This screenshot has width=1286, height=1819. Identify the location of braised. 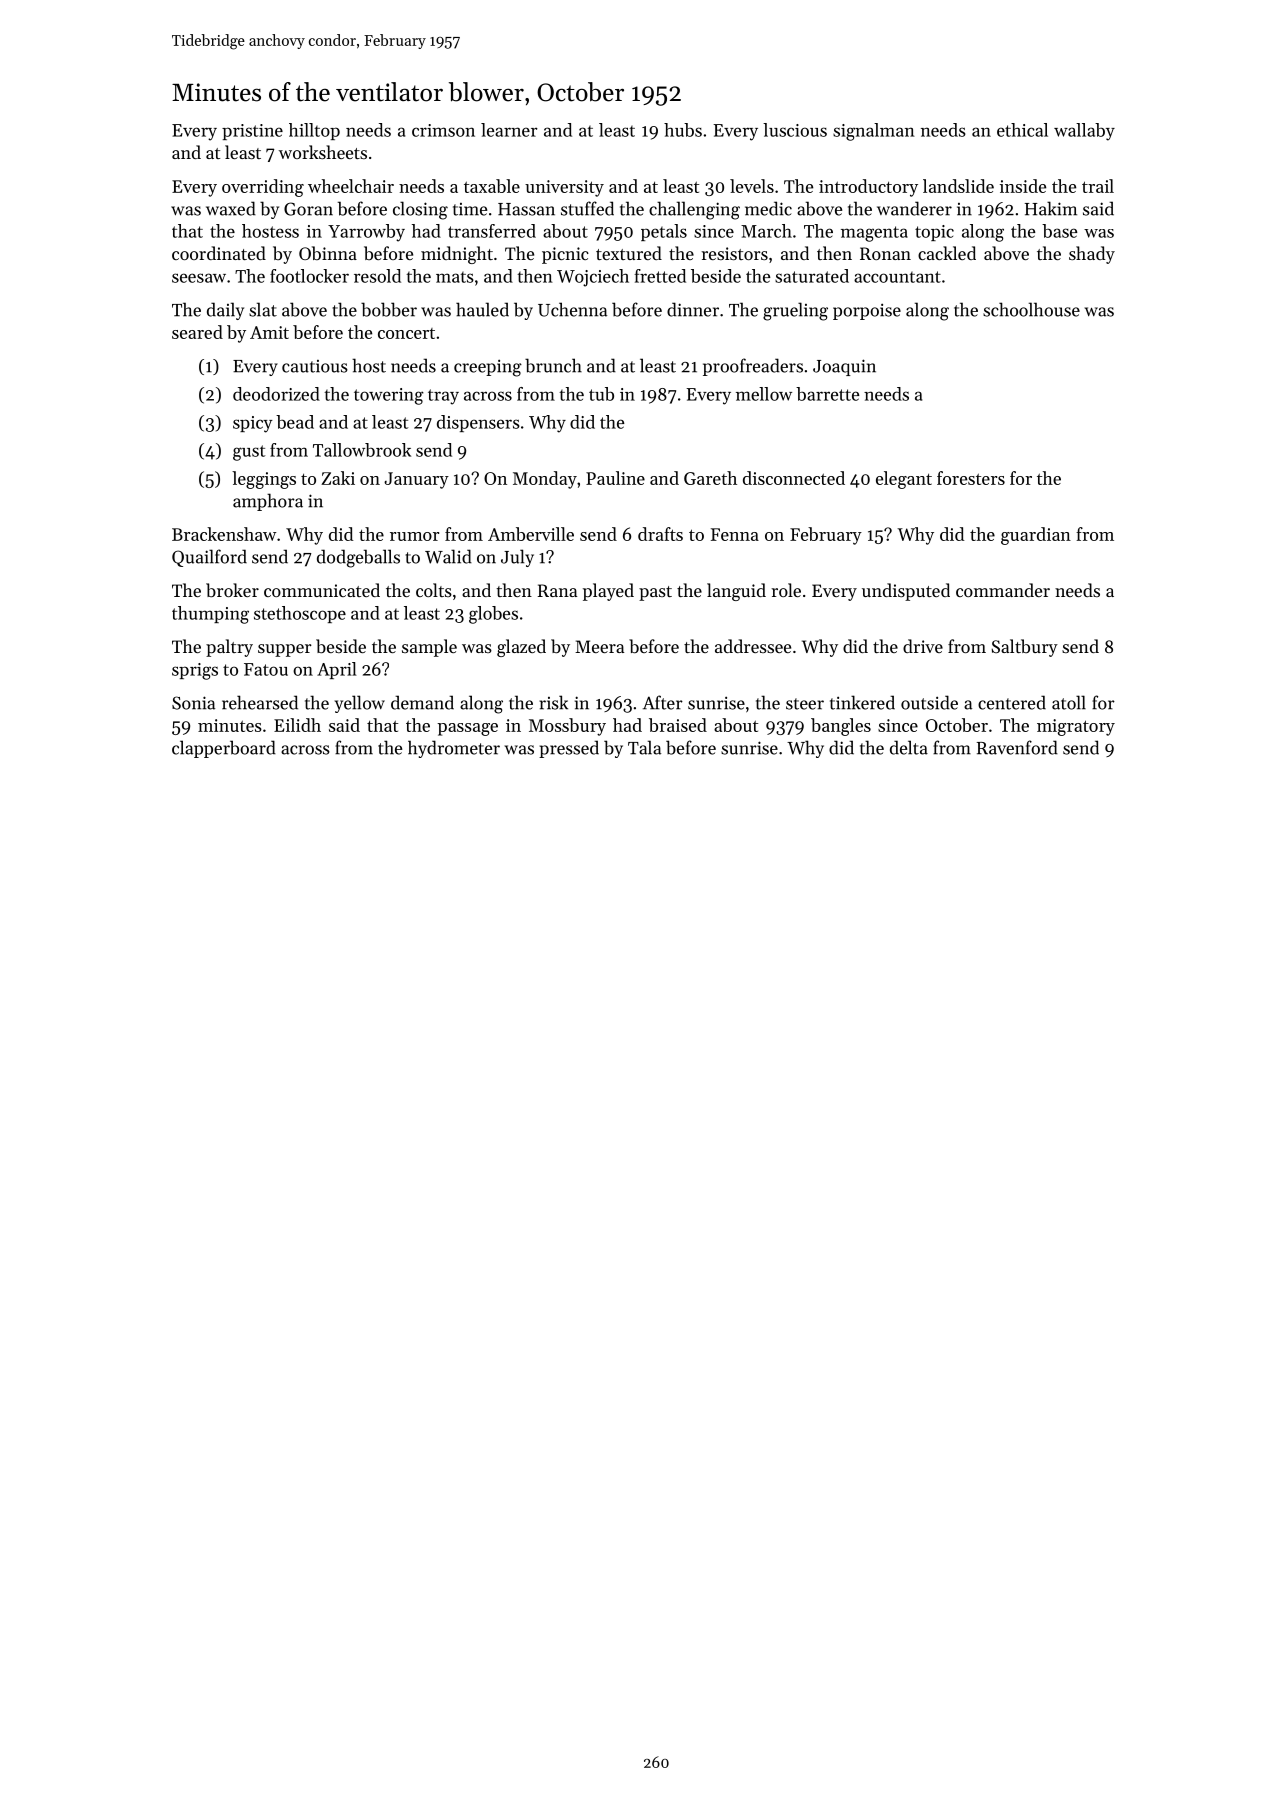
(678, 725).
